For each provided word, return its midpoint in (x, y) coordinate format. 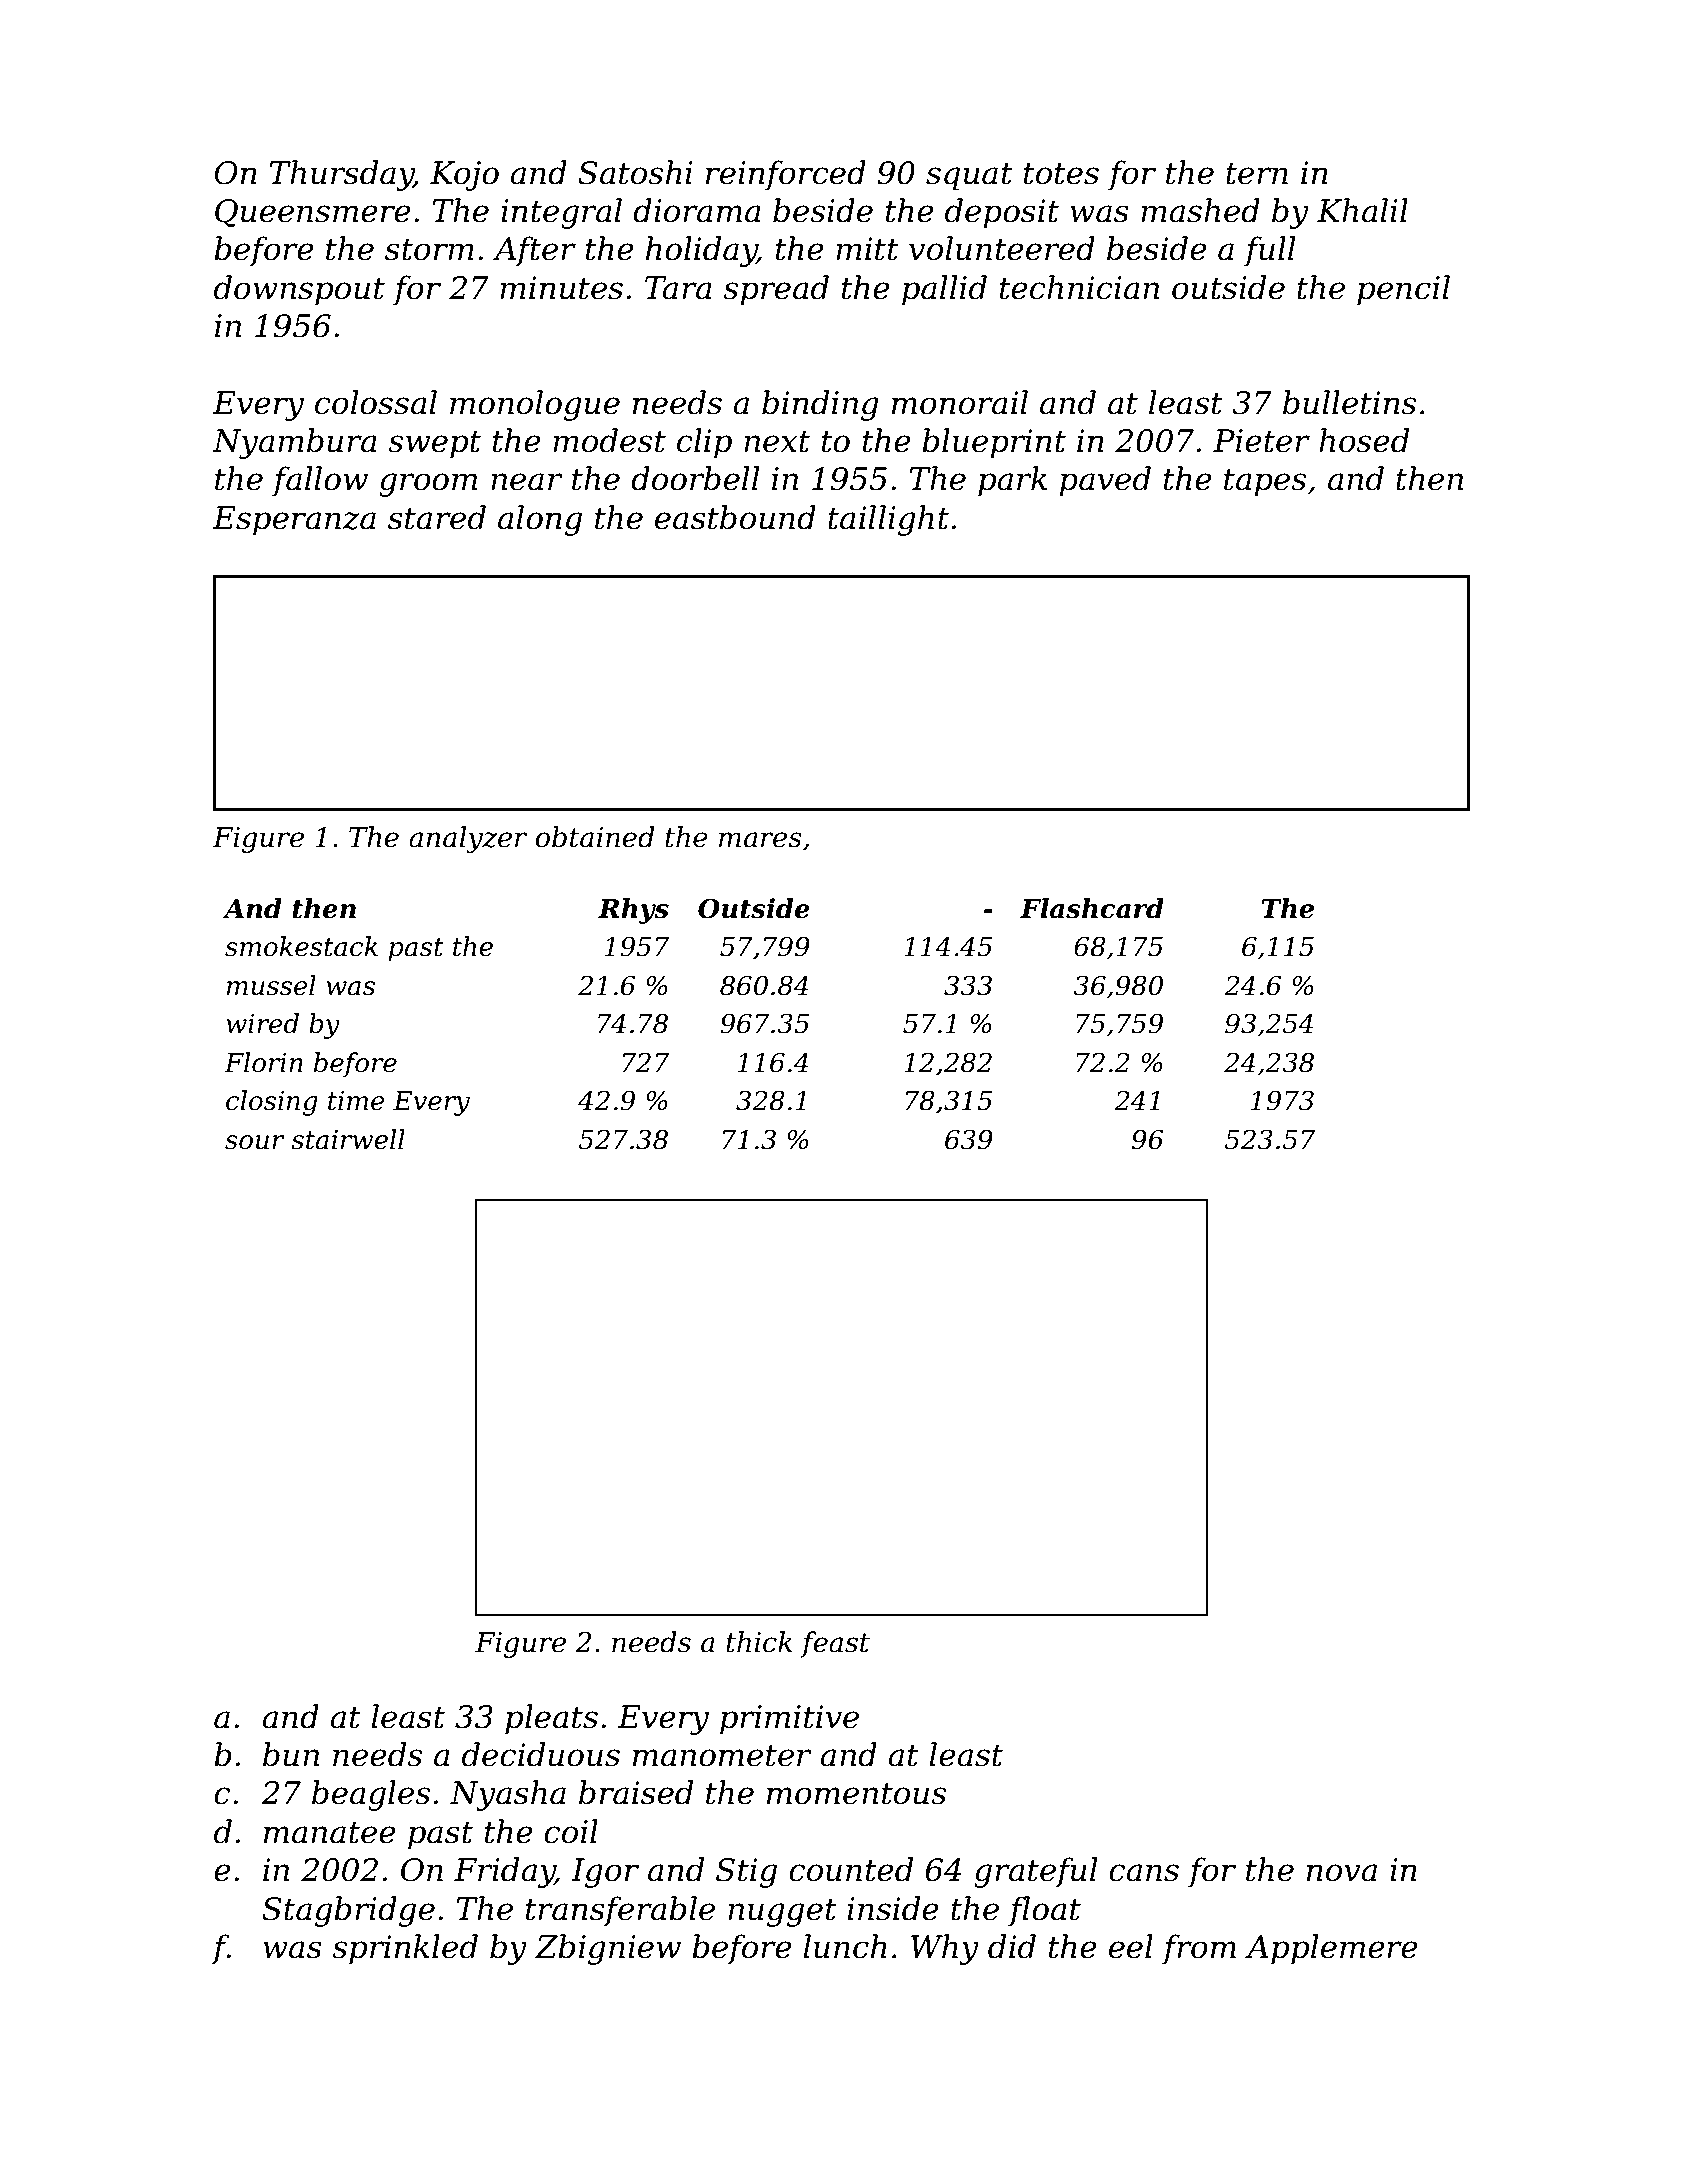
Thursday (342, 175)
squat (969, 177)
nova (1342, 1873)
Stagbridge (348, 1911)
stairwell (348, 1139)
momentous (856, 1794)
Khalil (1362, 210)
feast (835, 1644)
